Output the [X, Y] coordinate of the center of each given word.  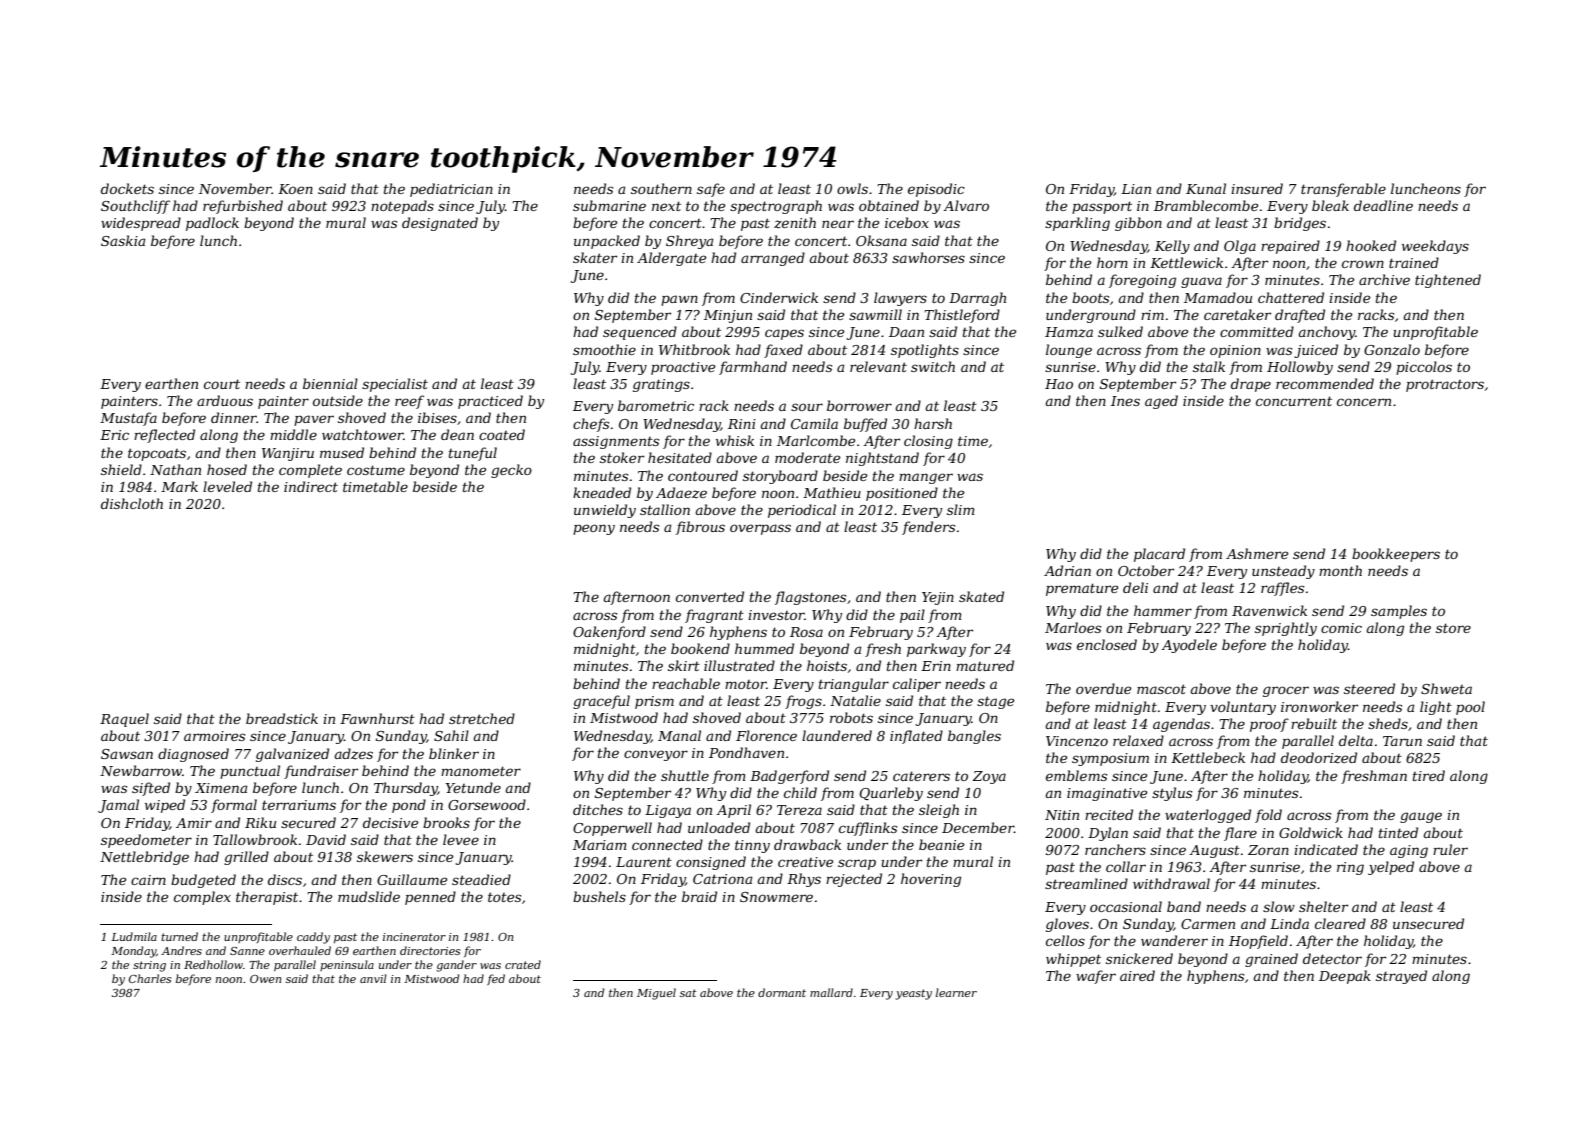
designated [440, 224]
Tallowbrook [255, 839]
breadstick [282, 718]
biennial [330, 383]
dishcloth [132, 503]
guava [1201, 282]
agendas [1181, 725]
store [1453, 628]
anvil [373, 978]
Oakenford [609, 633]
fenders [928, 528]
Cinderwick [779, 297]
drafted [1300, 316]
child [800, 792]
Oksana [881, 240]
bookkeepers [1396, 555]
